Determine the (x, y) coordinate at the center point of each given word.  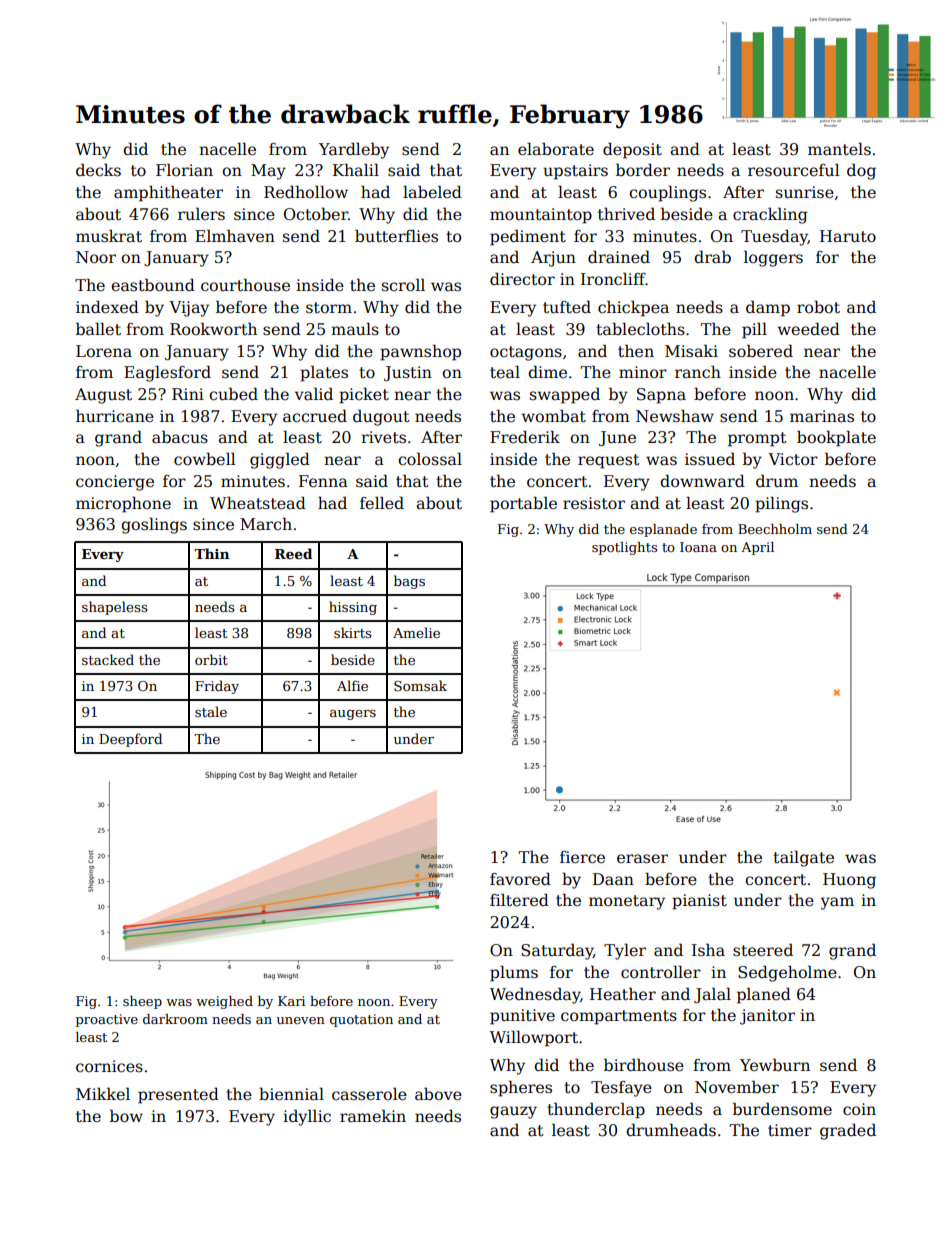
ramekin (373, 1115)
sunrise (805, 192)
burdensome (782, 1109)
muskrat (109, 236)
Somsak (420, 685)
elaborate (556, 149)
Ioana (698, 547)
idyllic (307, 1117)
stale (211, 711)
